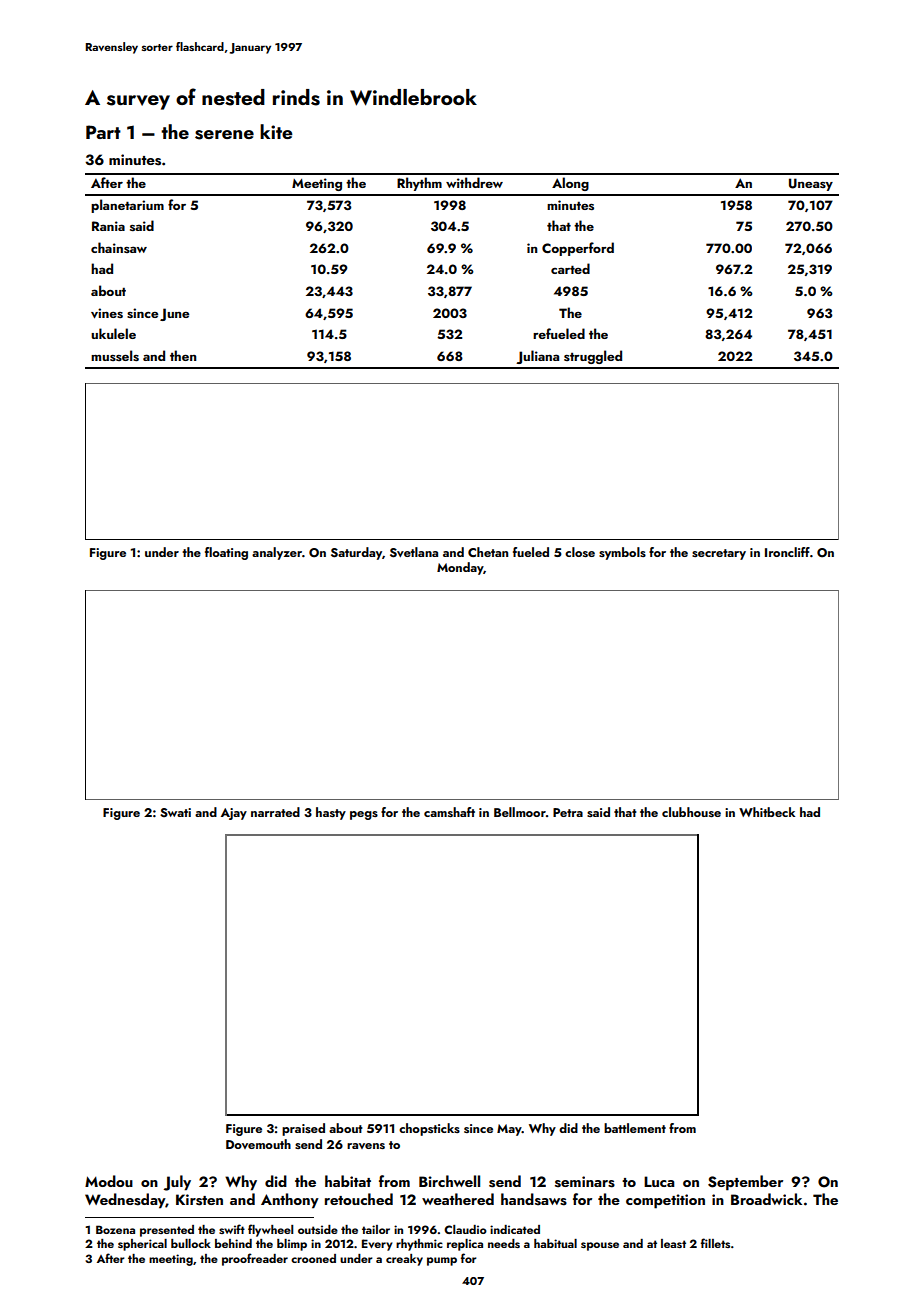  Describe the element at coordinates (537, 357) in the document. I see `Juliana` at that location.
